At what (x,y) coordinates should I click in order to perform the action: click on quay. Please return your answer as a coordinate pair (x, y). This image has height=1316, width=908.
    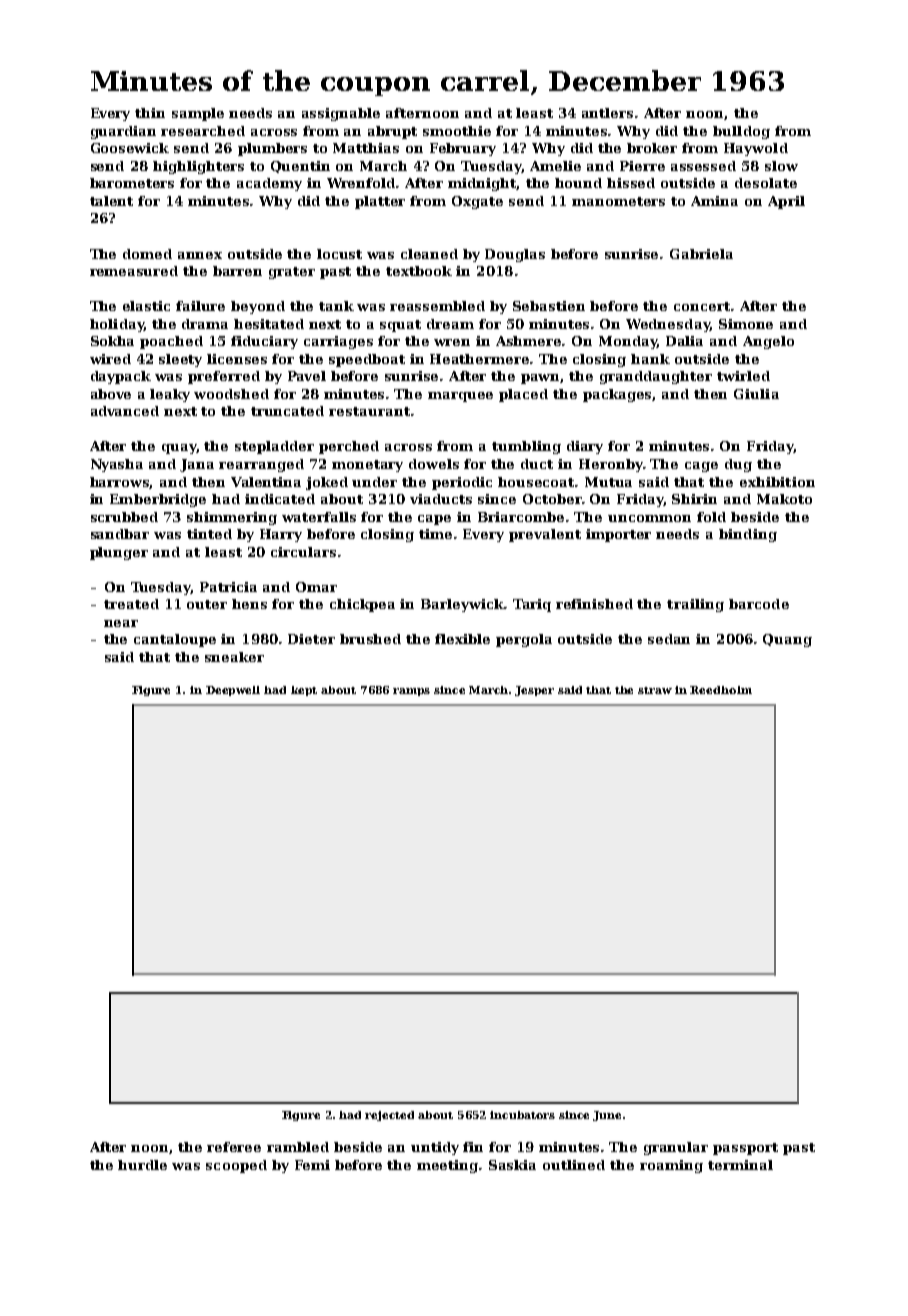
    Looking at the image, I should click on (179, 449).
